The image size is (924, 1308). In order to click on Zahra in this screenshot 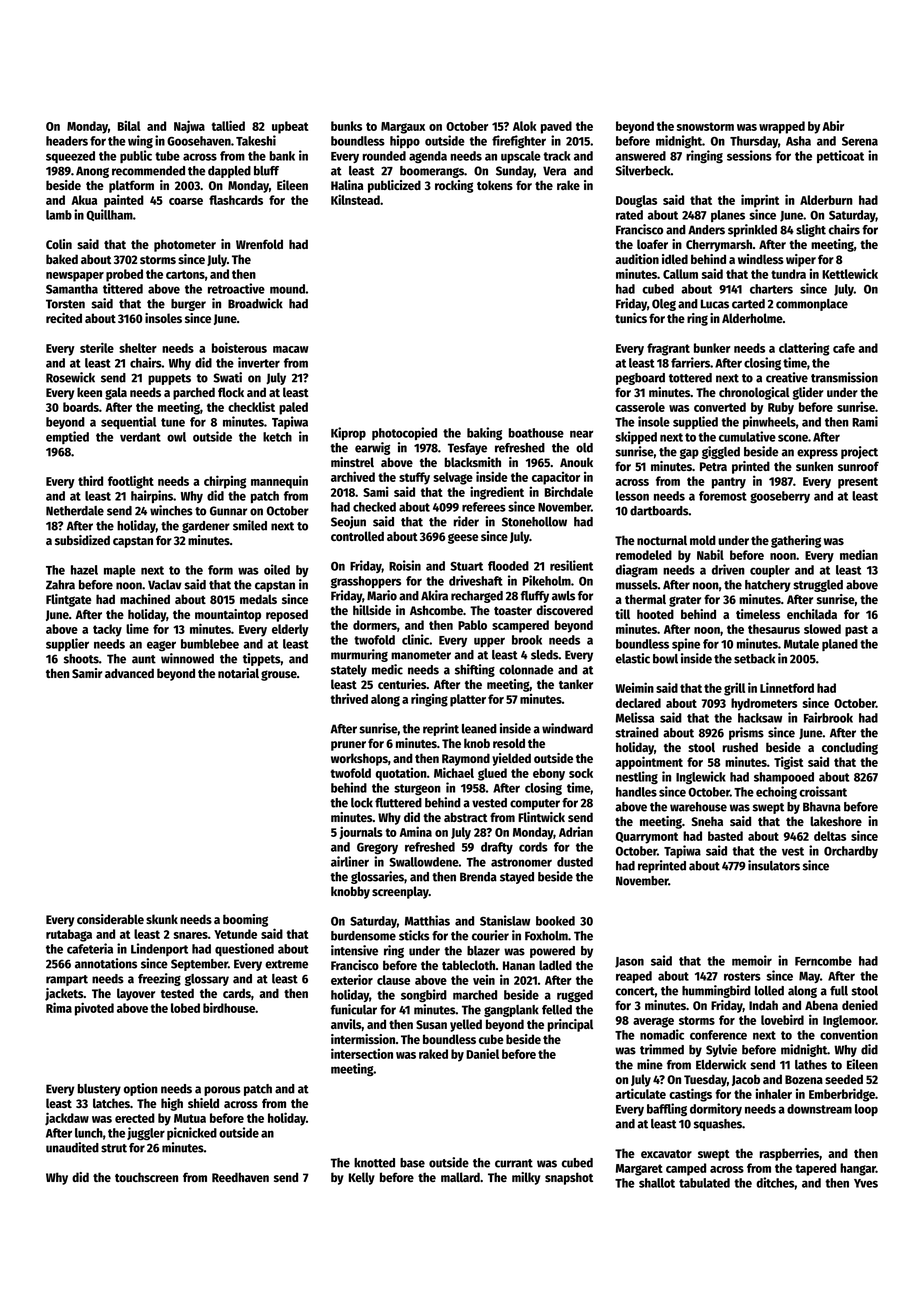, I will do `click(60, 585)`.
